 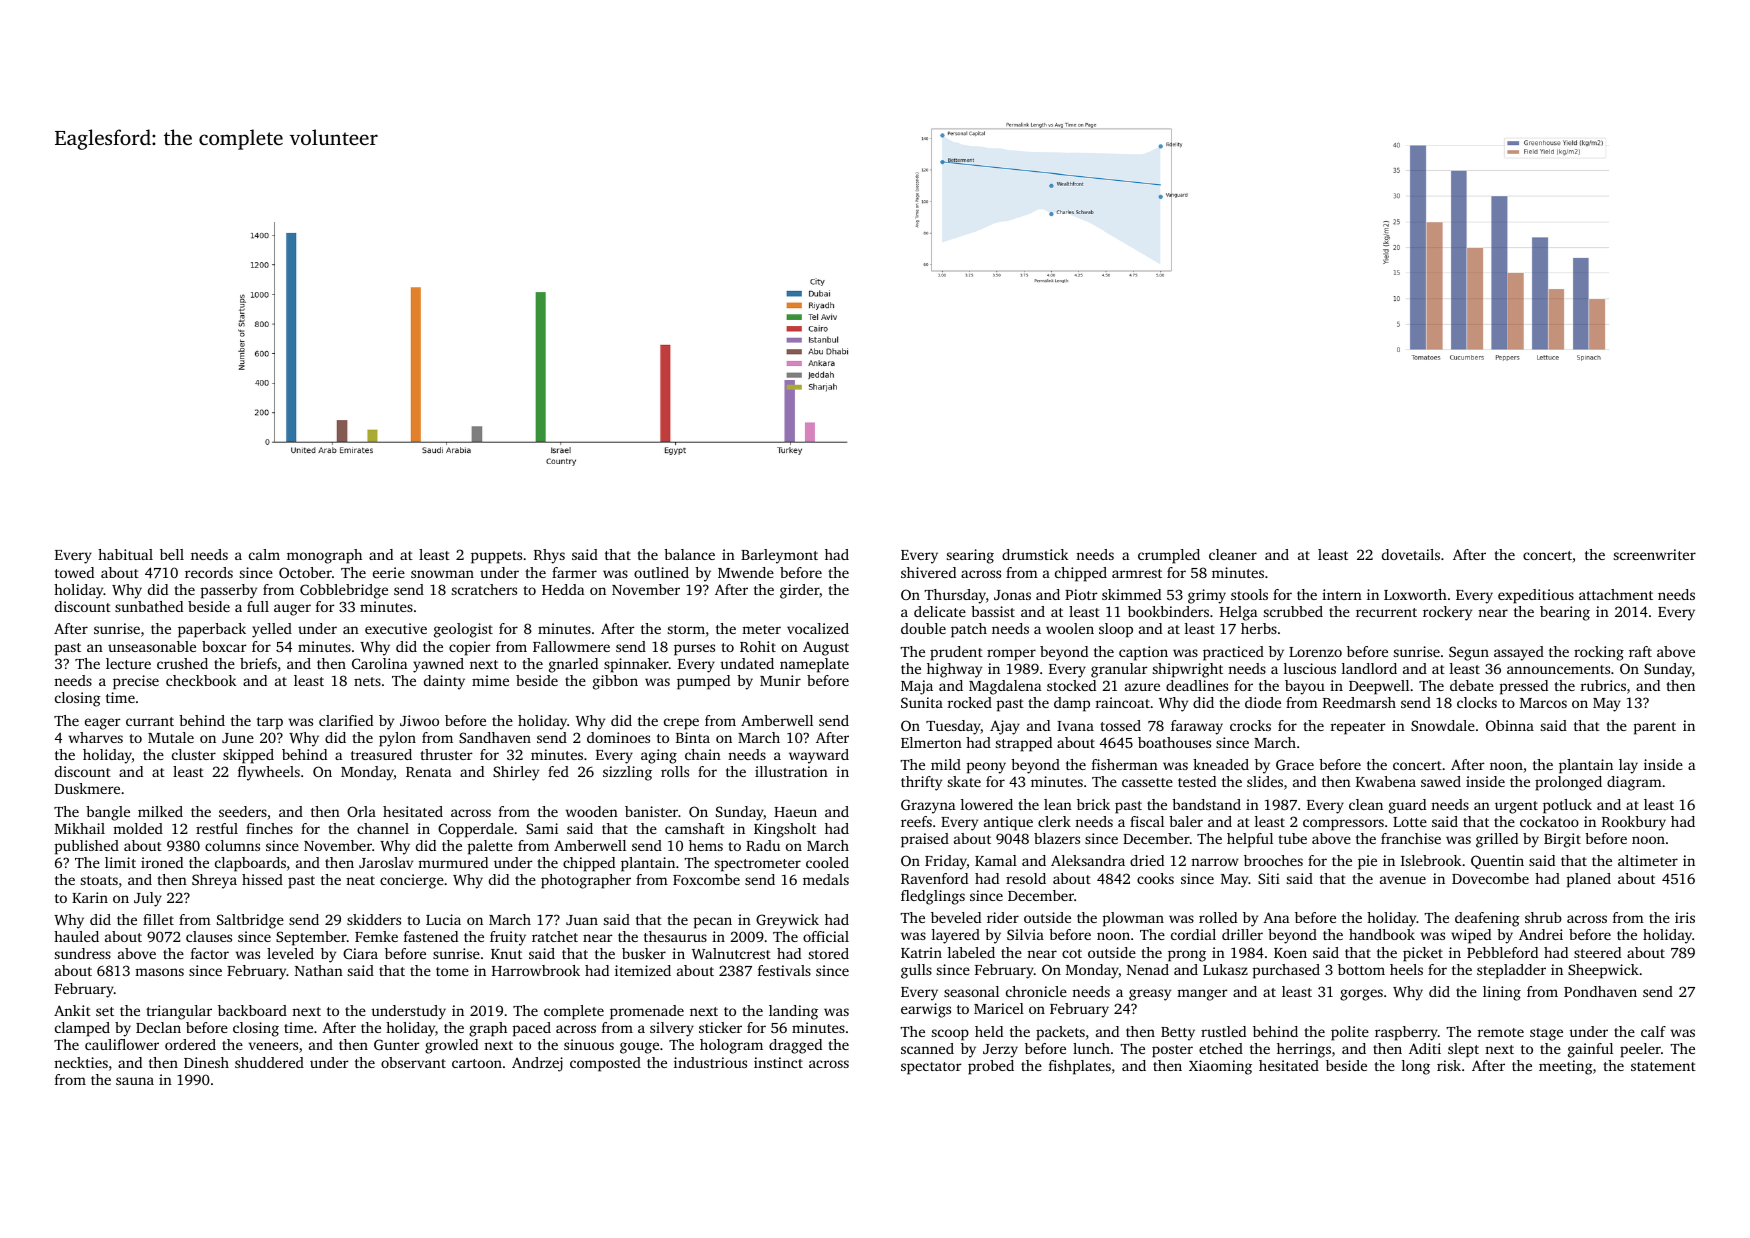 What do you see at coordinates (746, 572) in the image?
I see `Mwende` at bounding box center [746, 572].
